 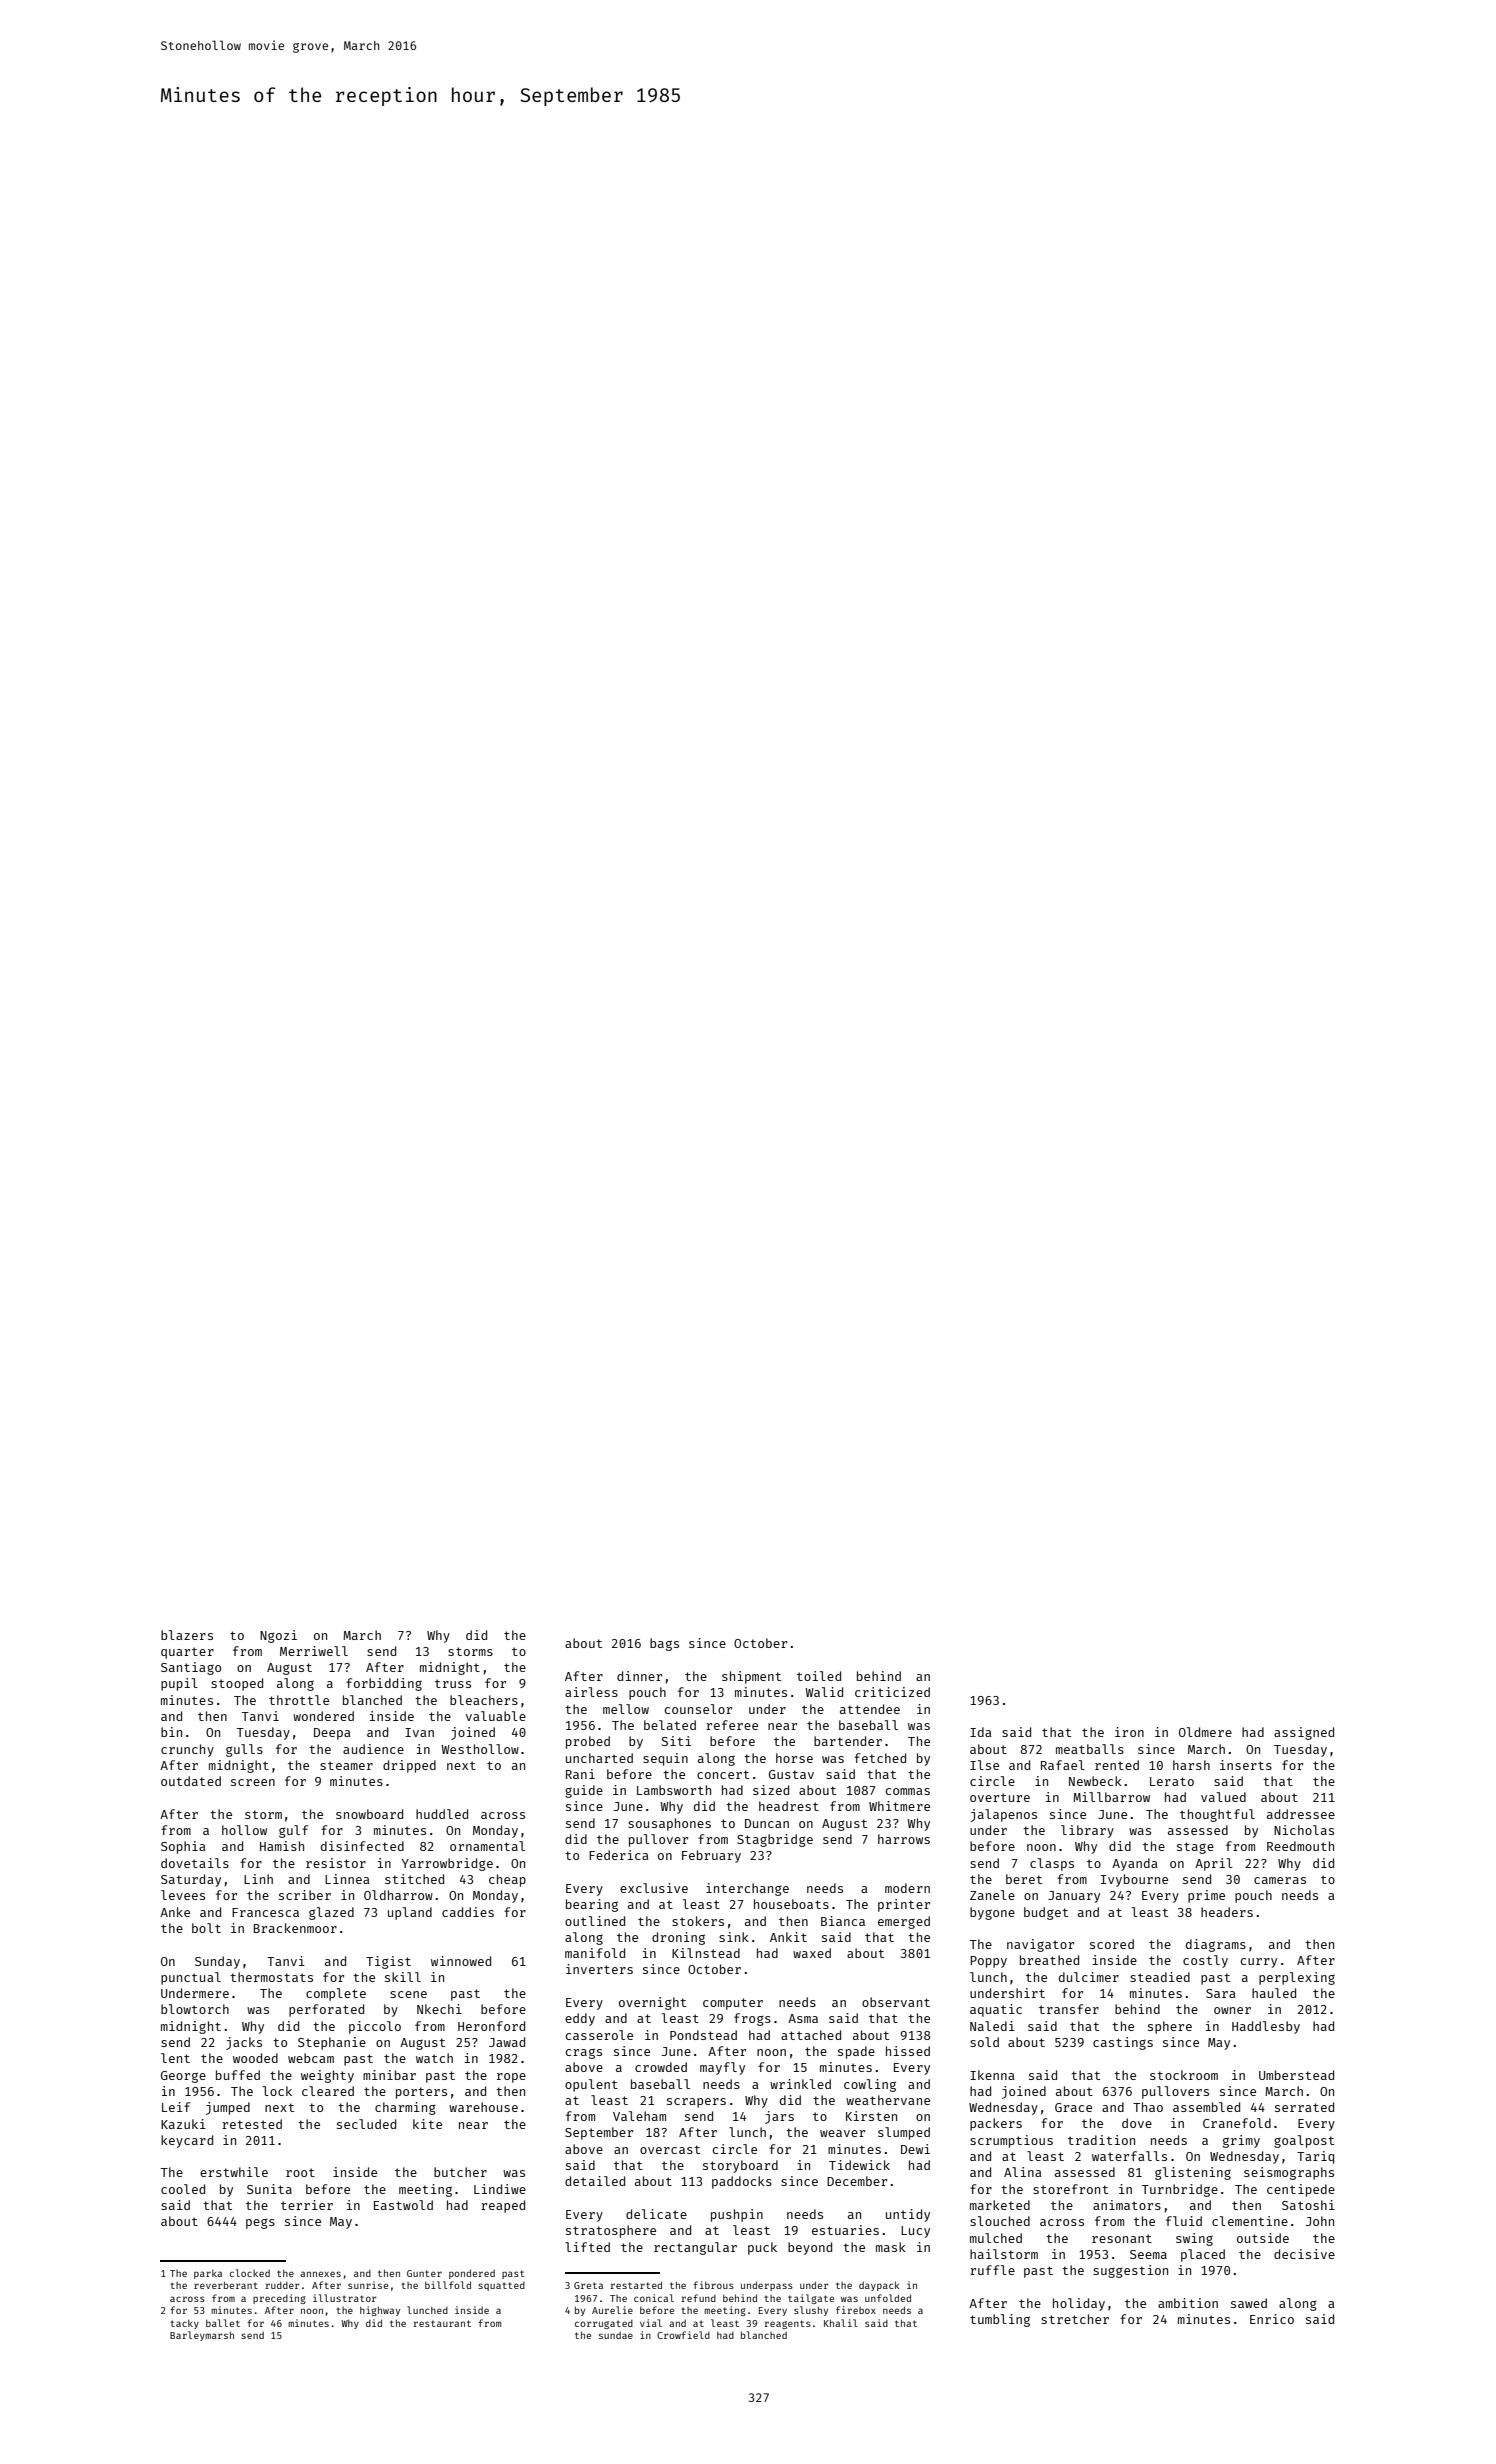 I want to click on estuaries, so click(x=845, y=2230).
